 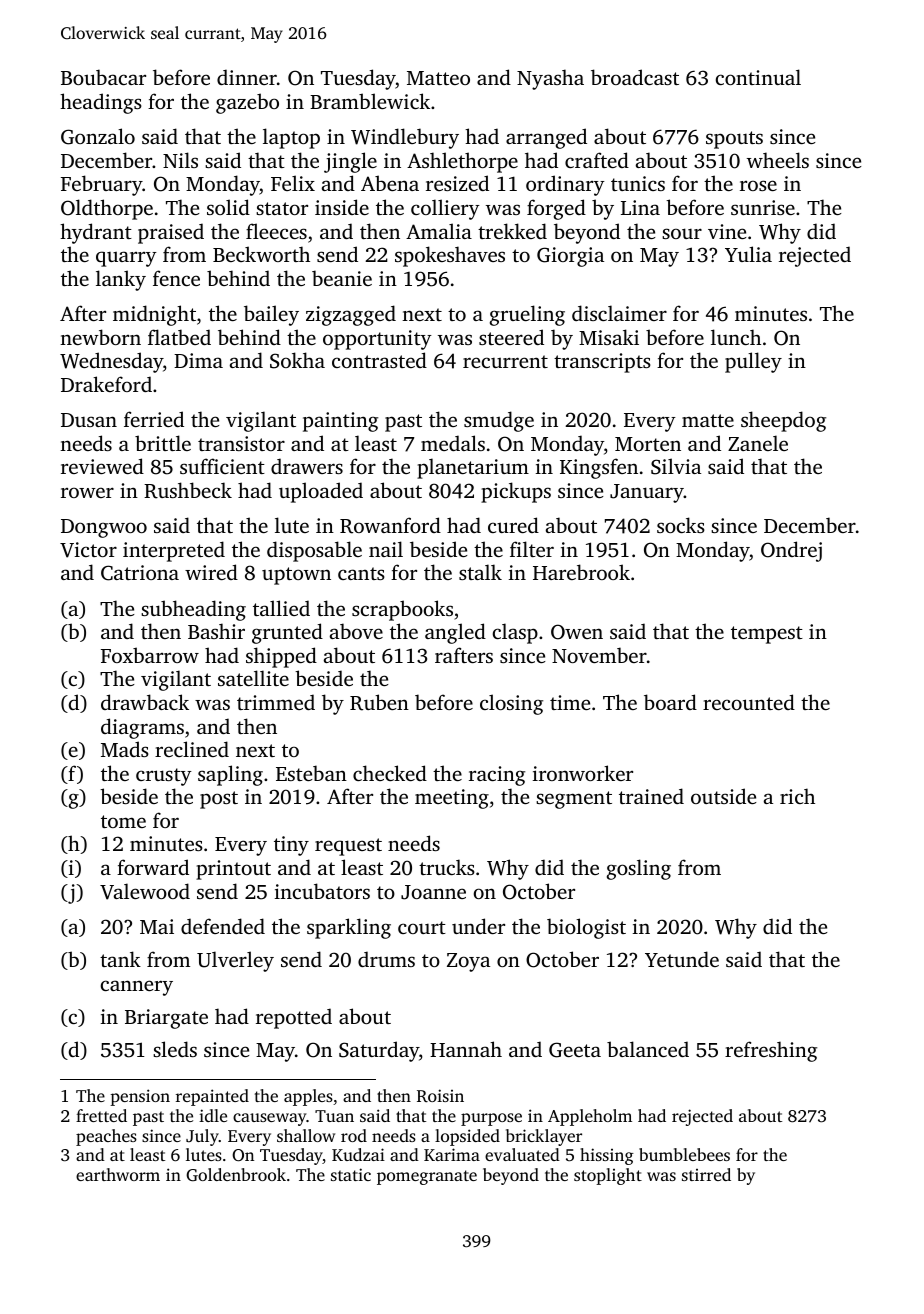 What do you see at coordinates (118, 1174) in the image?
I see `earthworm` at bounding box center [118, 1174].
